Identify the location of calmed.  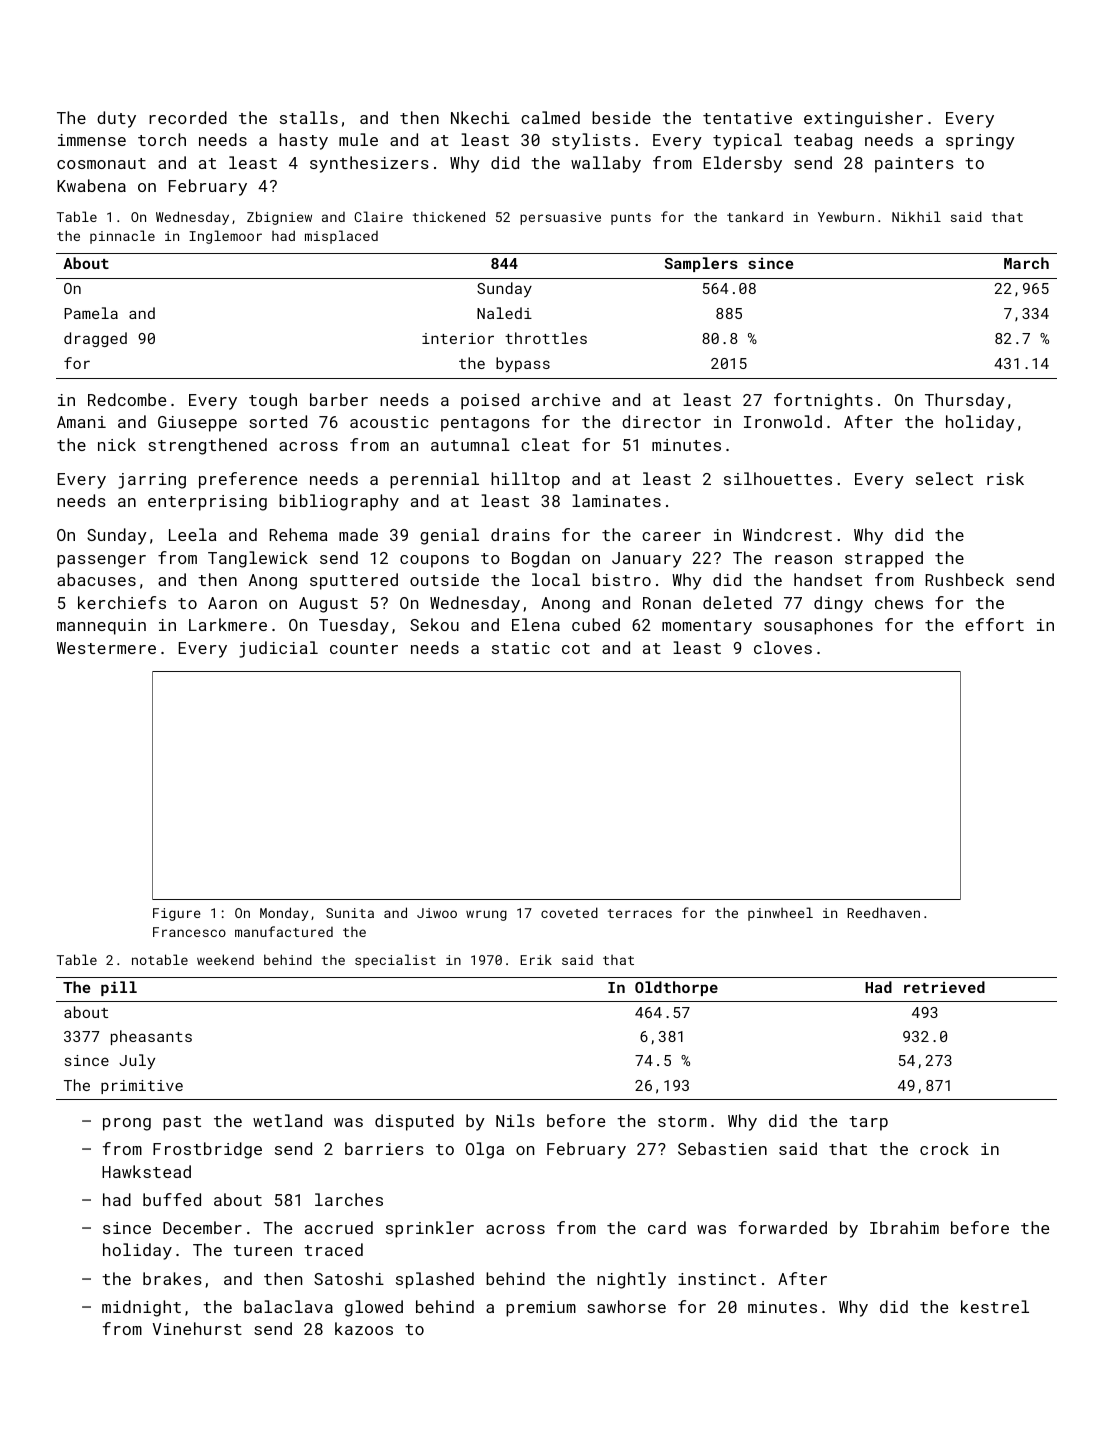
(550, 117).
